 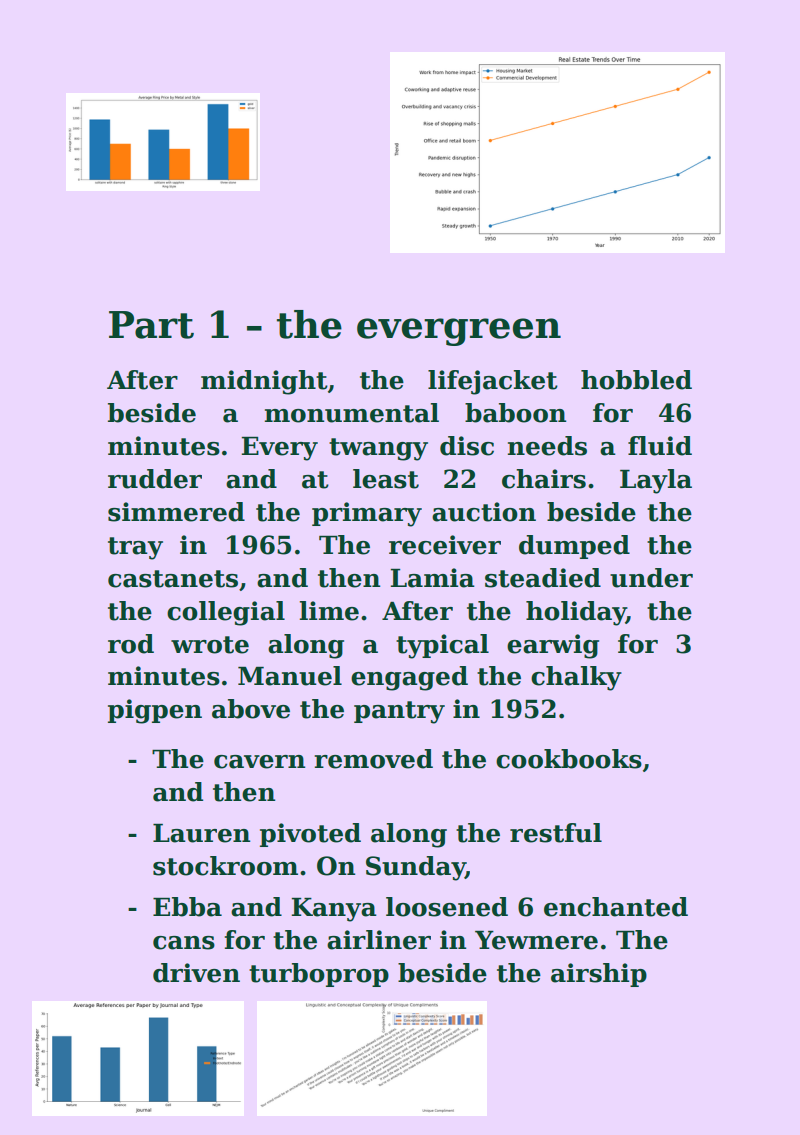 What do you see at coordinates (151, 325) in the page?
I see `Part` at bounding box center [151, 325].
